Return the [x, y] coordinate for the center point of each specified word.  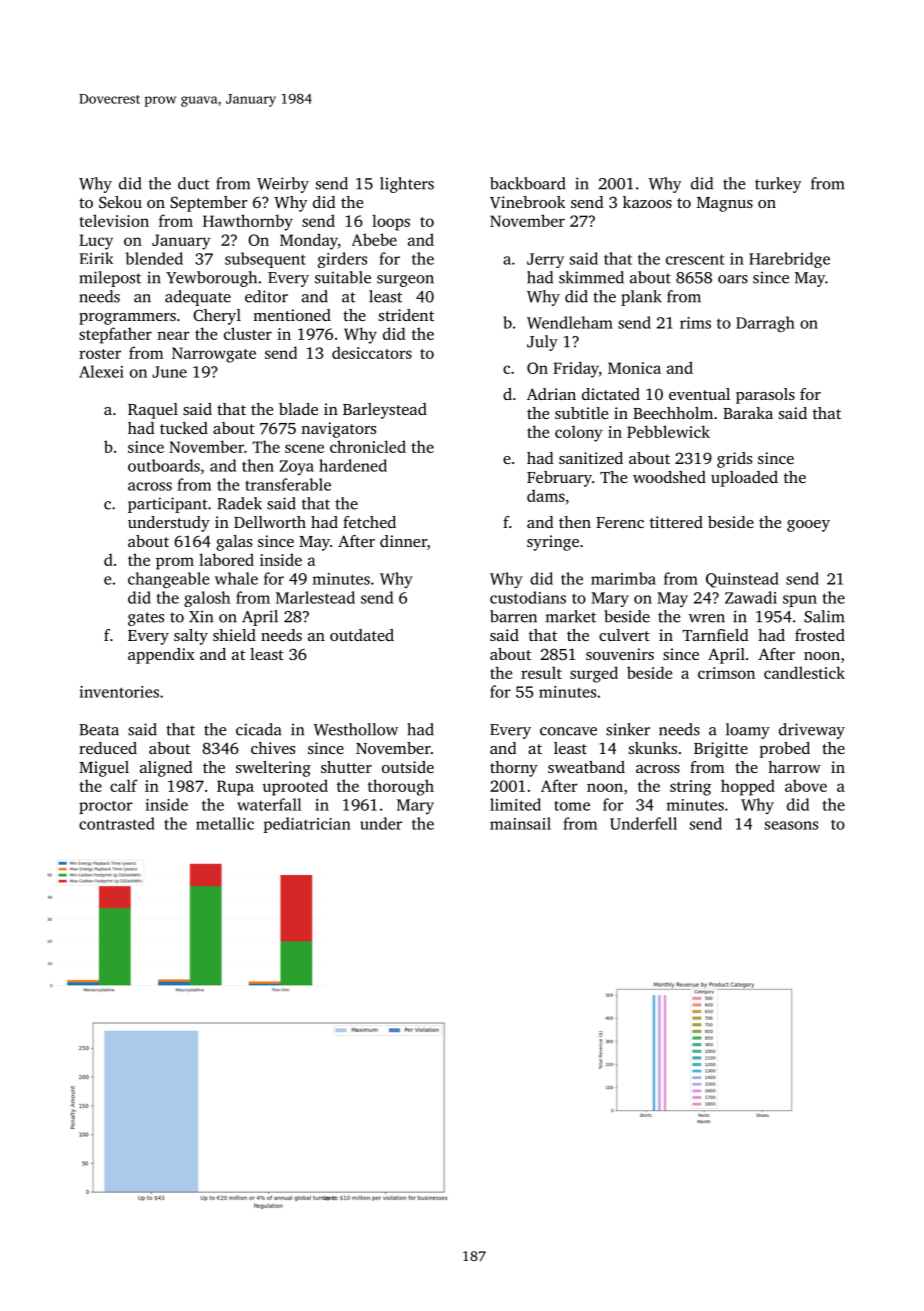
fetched [369, 522]
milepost [110, 279]
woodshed [669, 477]
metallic [225, 823]
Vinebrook [528, 202]
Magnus [725, 204]
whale [236, 578]
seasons [791, 825]
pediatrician [307, 825]
